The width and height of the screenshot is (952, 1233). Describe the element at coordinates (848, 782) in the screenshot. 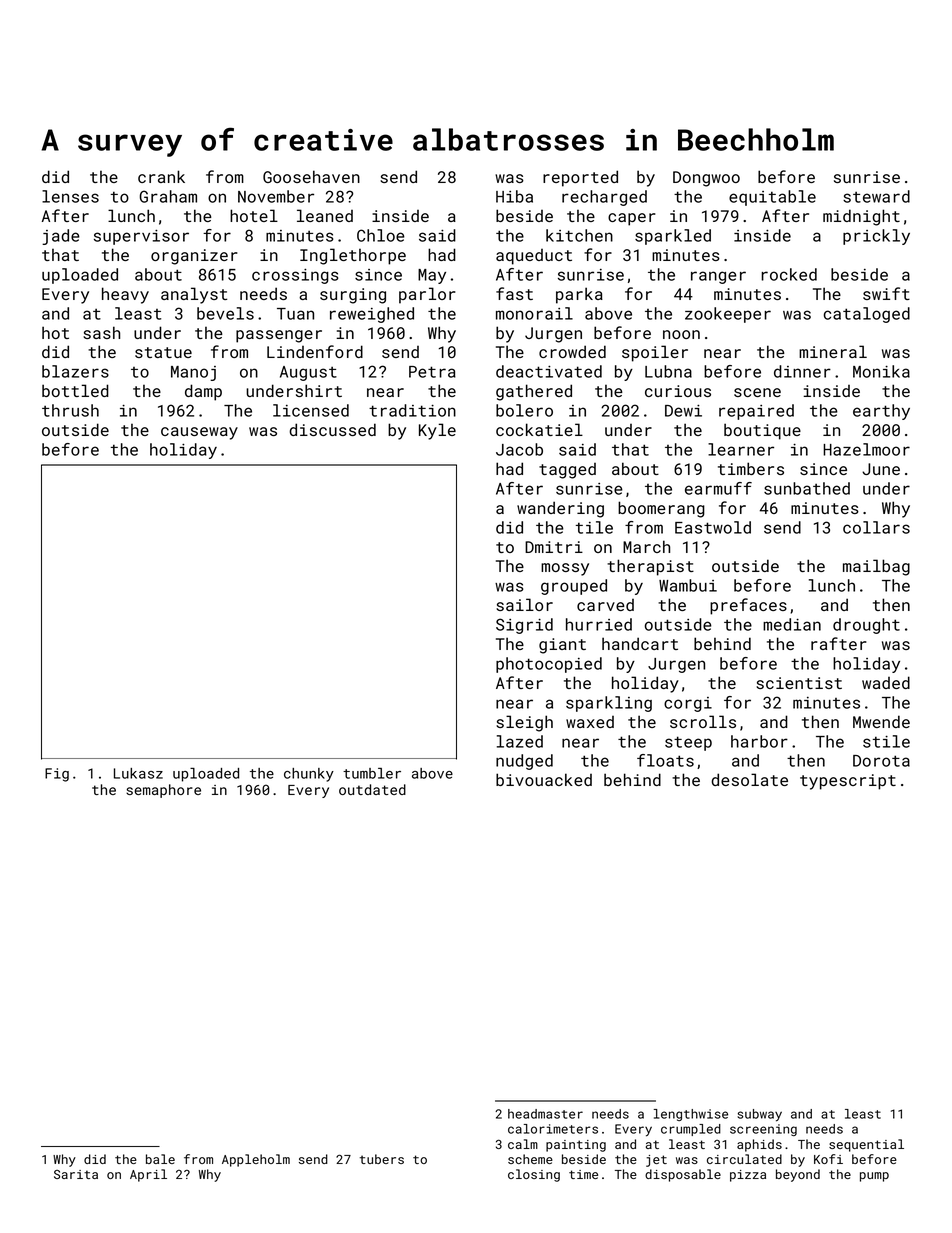

I see `typescript` at that location.
